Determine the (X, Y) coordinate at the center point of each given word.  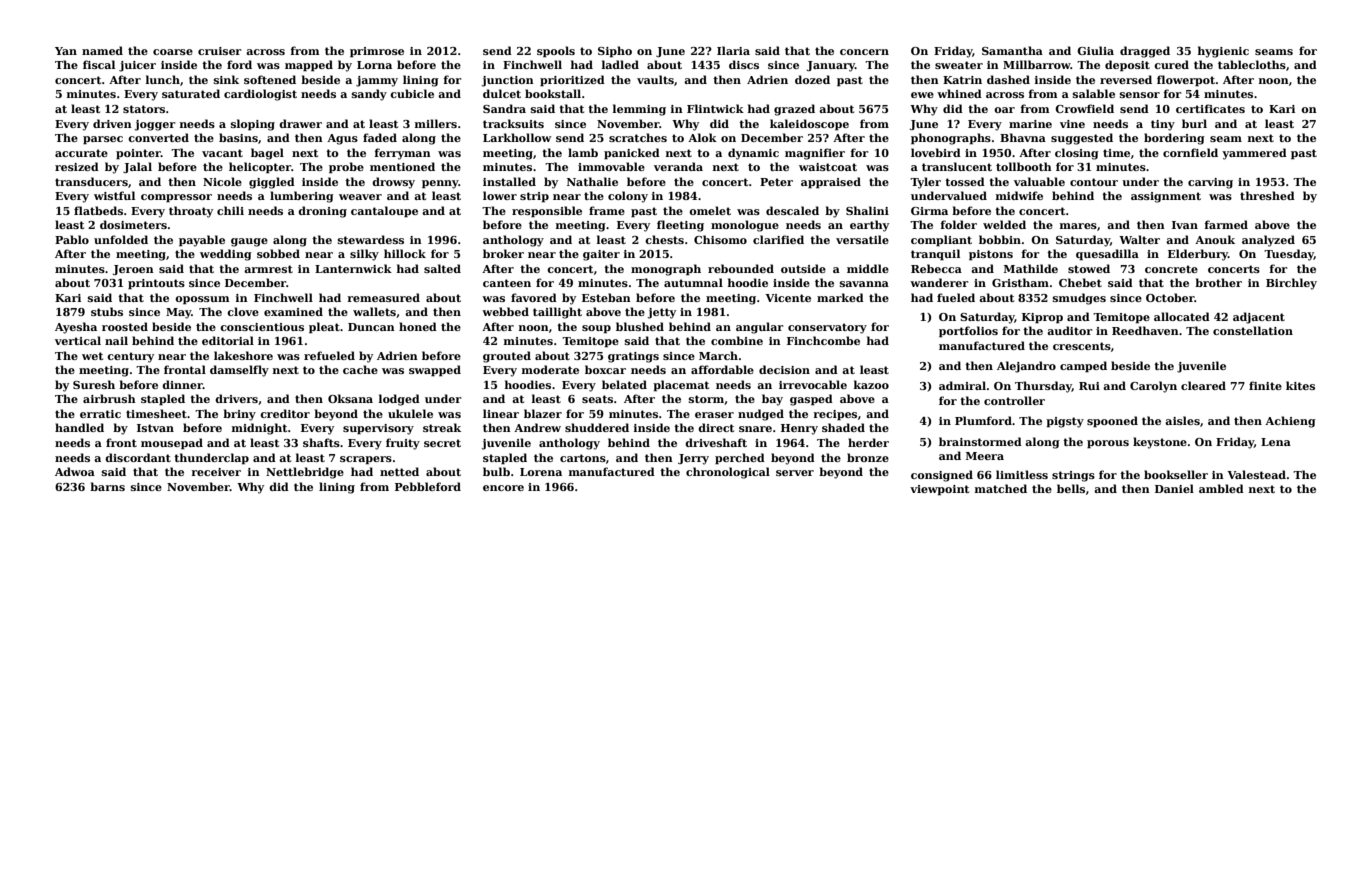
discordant (138, 457)
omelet (710, 210)
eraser (714, 415)
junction (508, 81)
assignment (1166, 197)
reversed (1126, 79)
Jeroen (133, 270)
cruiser (220, 51)
